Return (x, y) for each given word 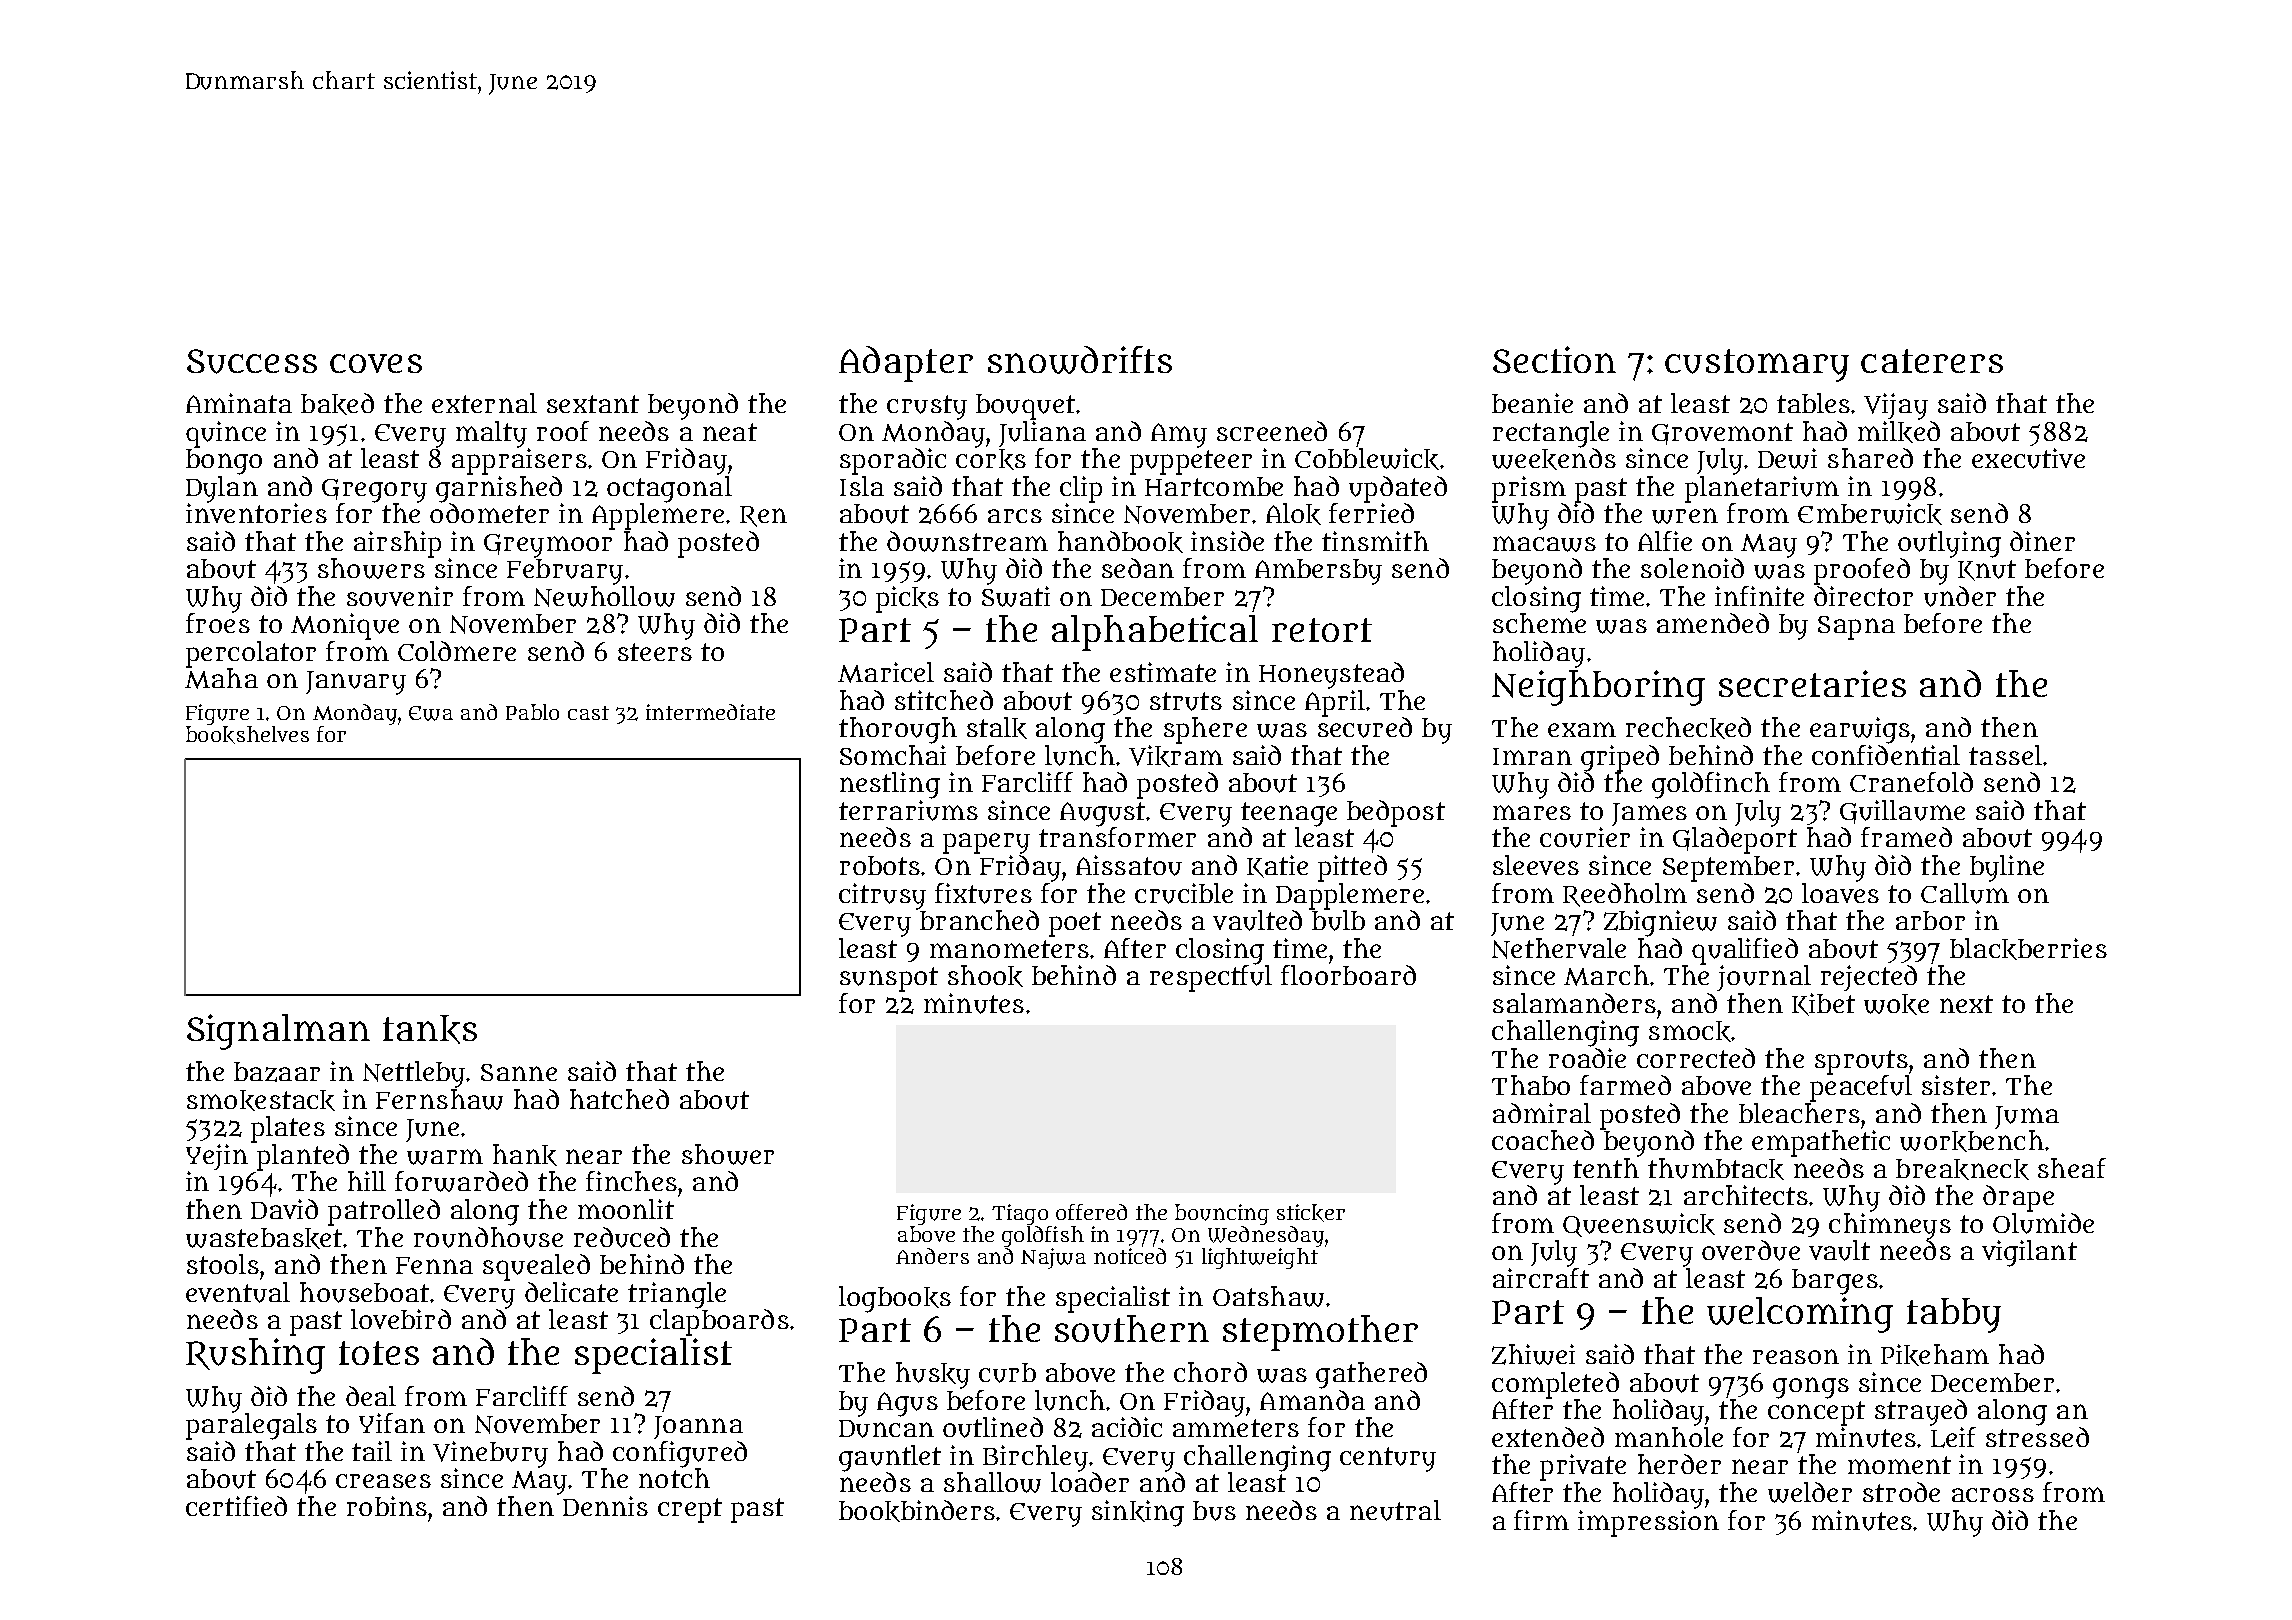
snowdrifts (1080, 360)
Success (252, 361)
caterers (1932, 361)
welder (1810, 1492)
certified (236, 1506)
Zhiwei (1533, 1354)
